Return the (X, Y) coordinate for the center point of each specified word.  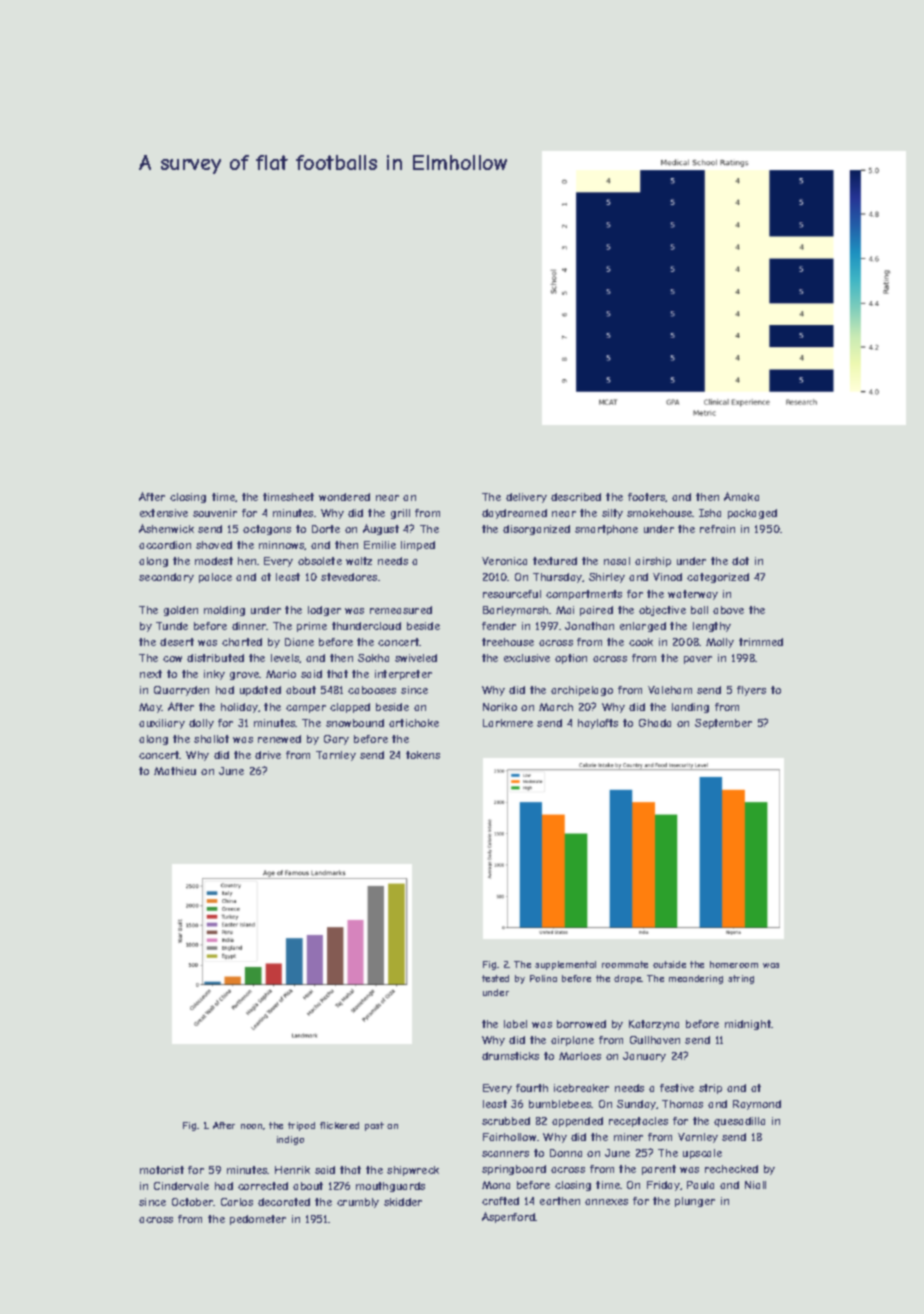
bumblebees (560, 1104)
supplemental (565, 965)
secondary (166, 578)
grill (400, 514)
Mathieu (175, 771)
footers (647, 497)
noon (251, 1126)
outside (669, 964)
